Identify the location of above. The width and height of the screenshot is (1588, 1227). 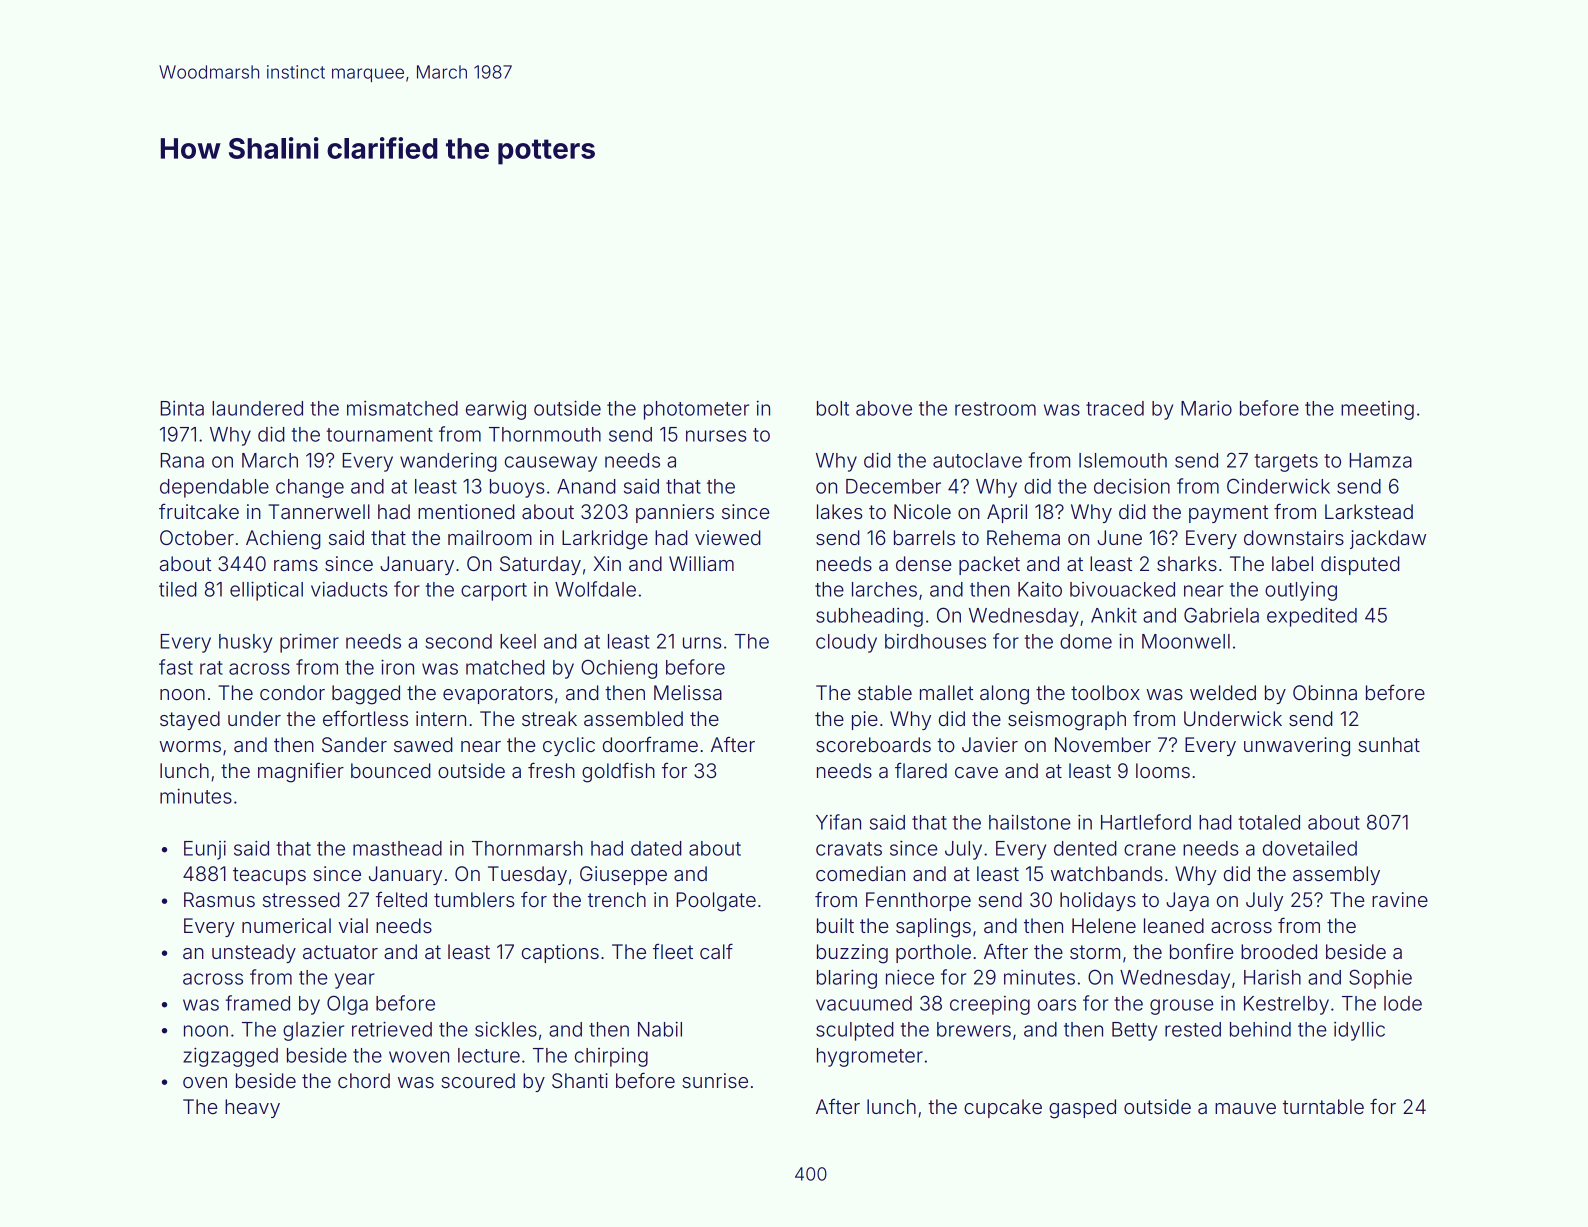
(884, 408).
